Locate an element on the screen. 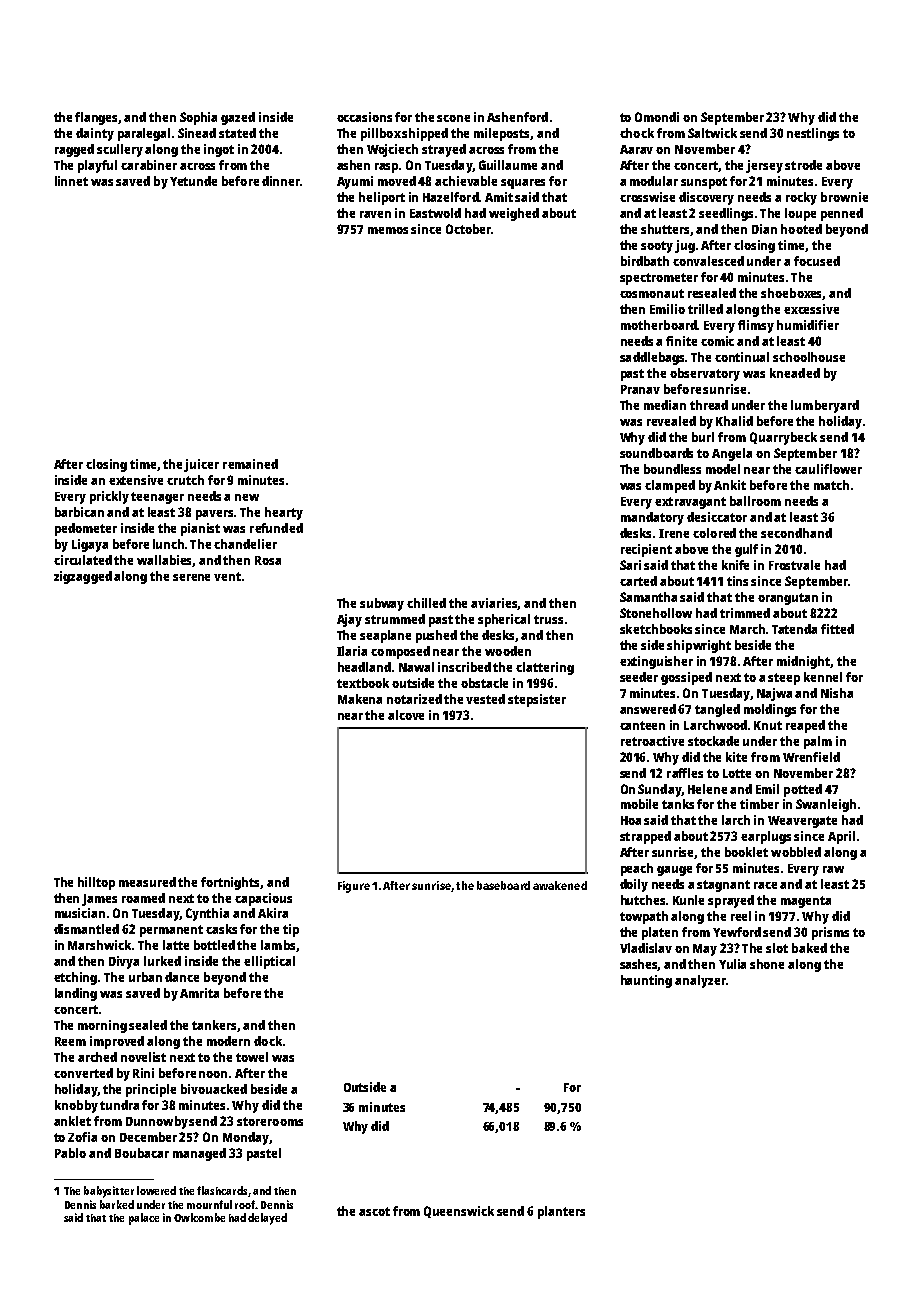 The width and height of the screenshot is (924, 1308). extensive is located at coordinates (136, 480).
